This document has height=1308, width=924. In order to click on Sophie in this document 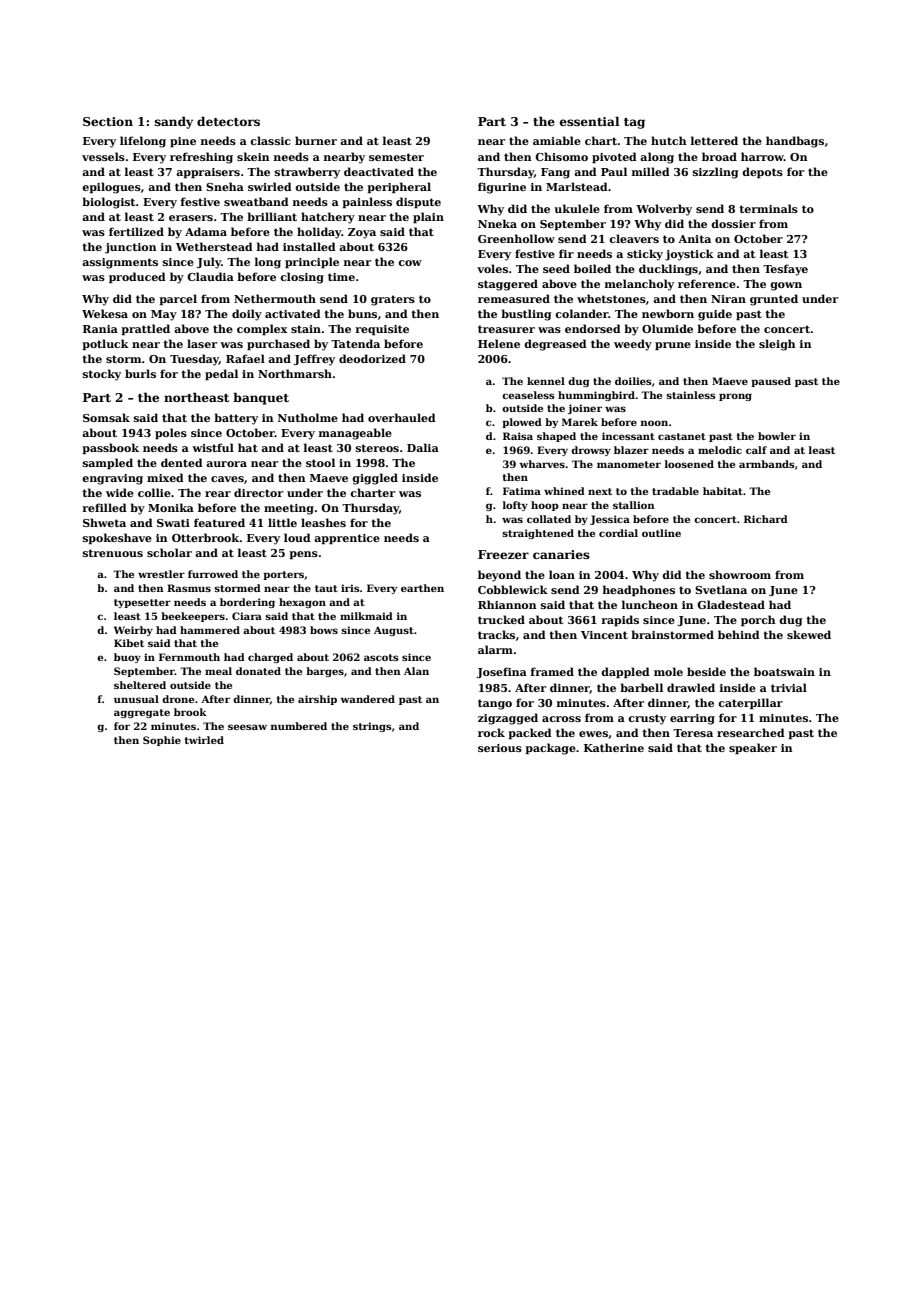, I will do `click(162, 741)`.
